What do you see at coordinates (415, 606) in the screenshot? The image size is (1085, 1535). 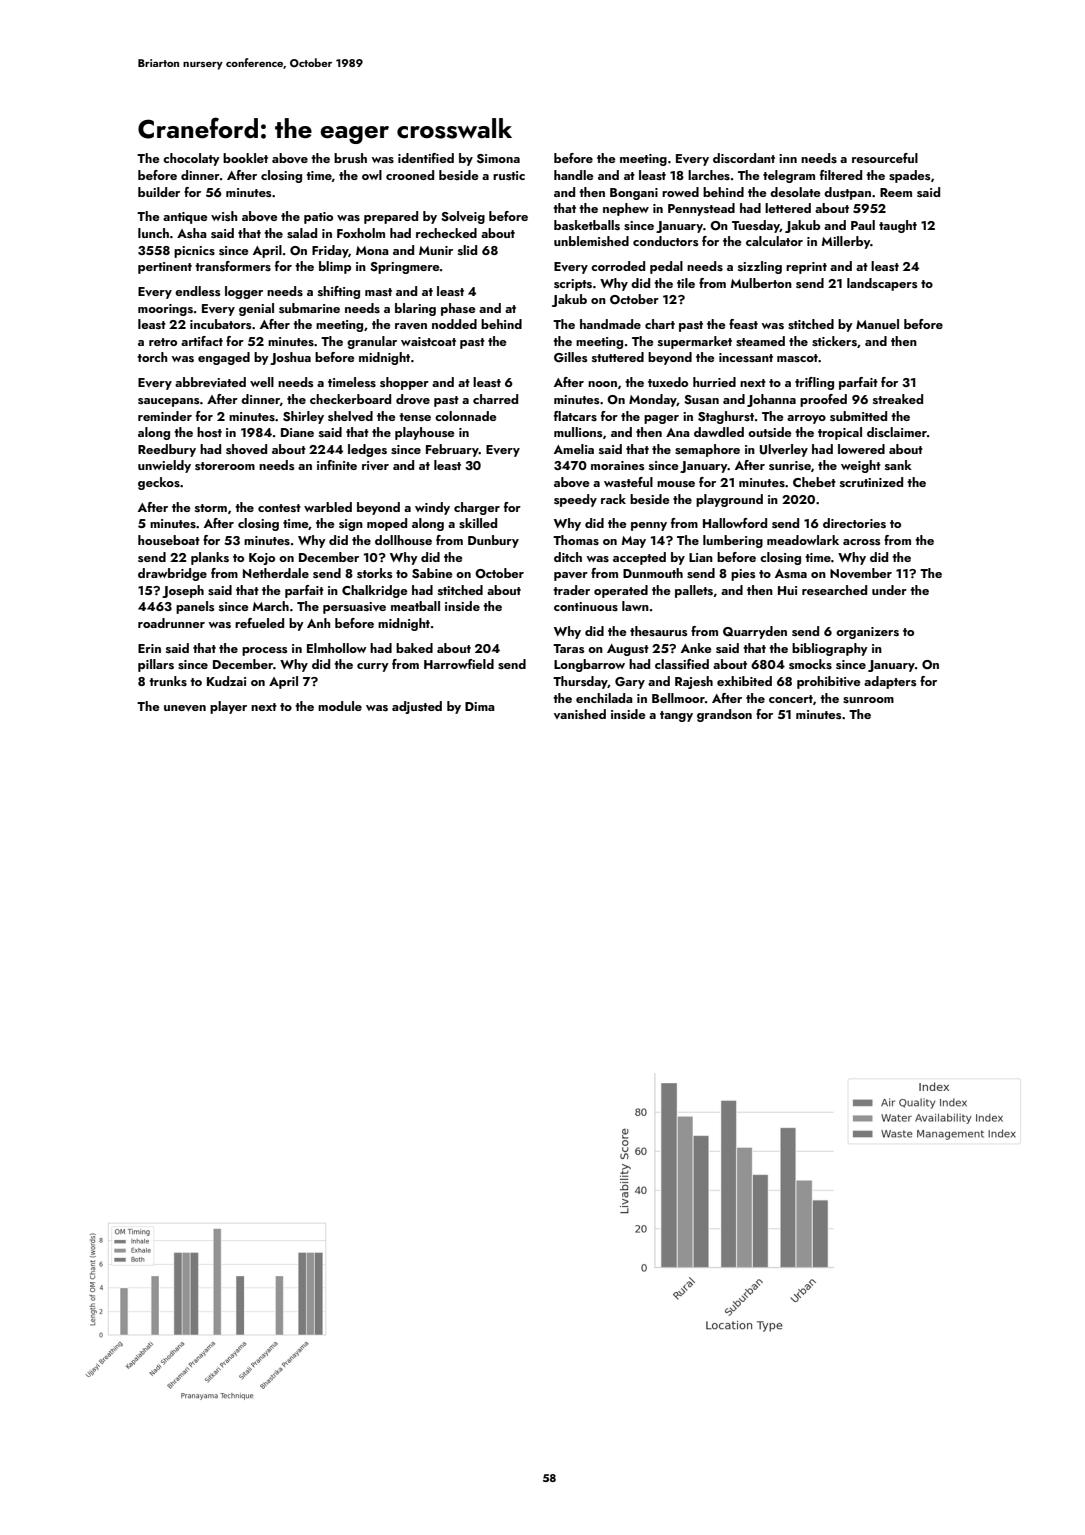 I see `meatball` at bounding box center [415, 606].
